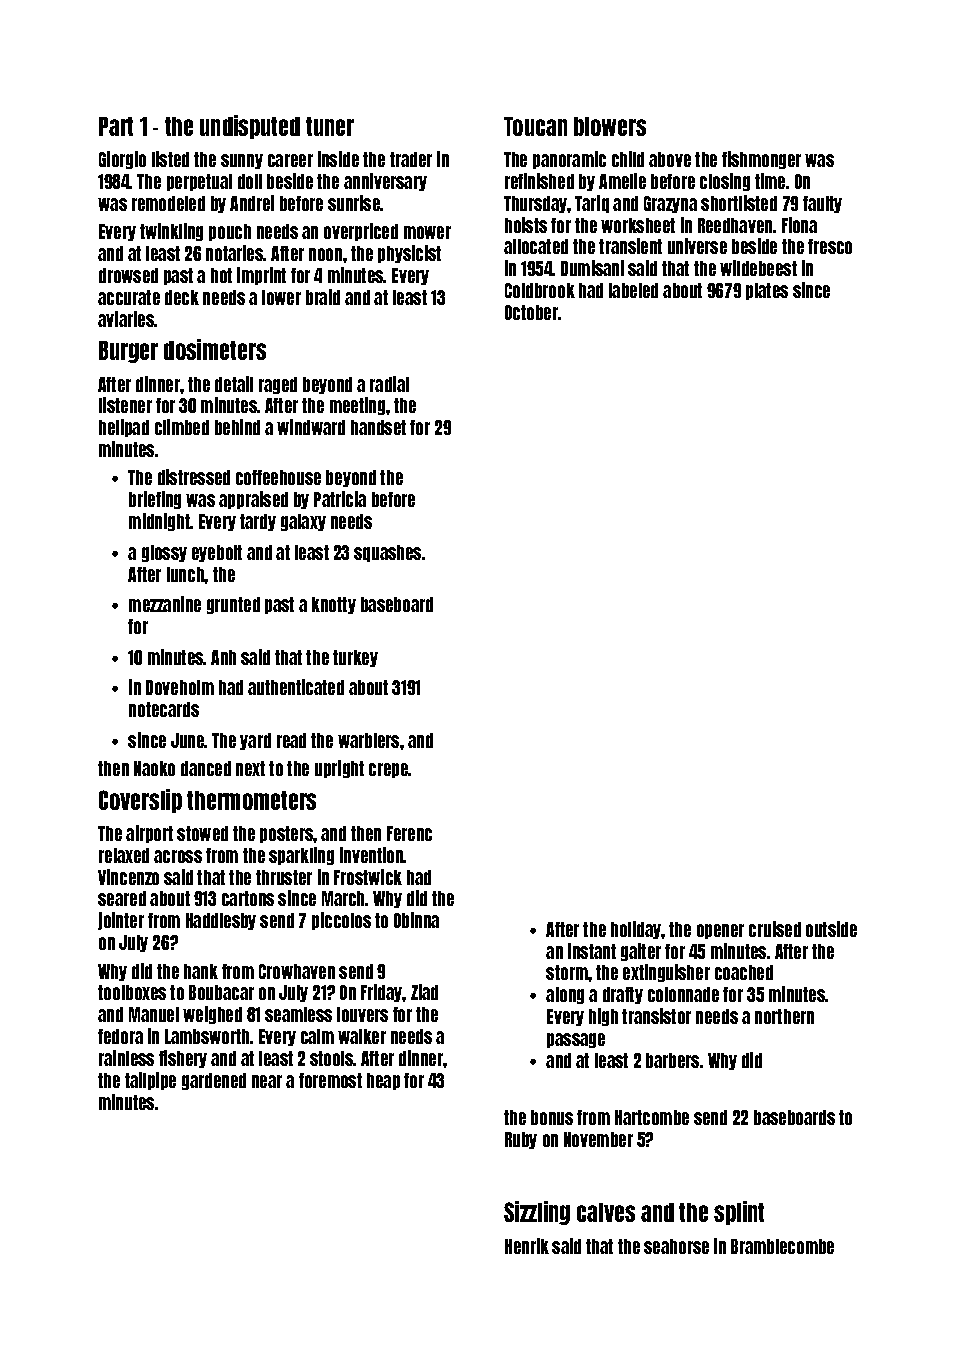  What do you see at coordinates (676, 1246) in the screenshot?
I see `seahorse` at bounding box center [676, 1246].
